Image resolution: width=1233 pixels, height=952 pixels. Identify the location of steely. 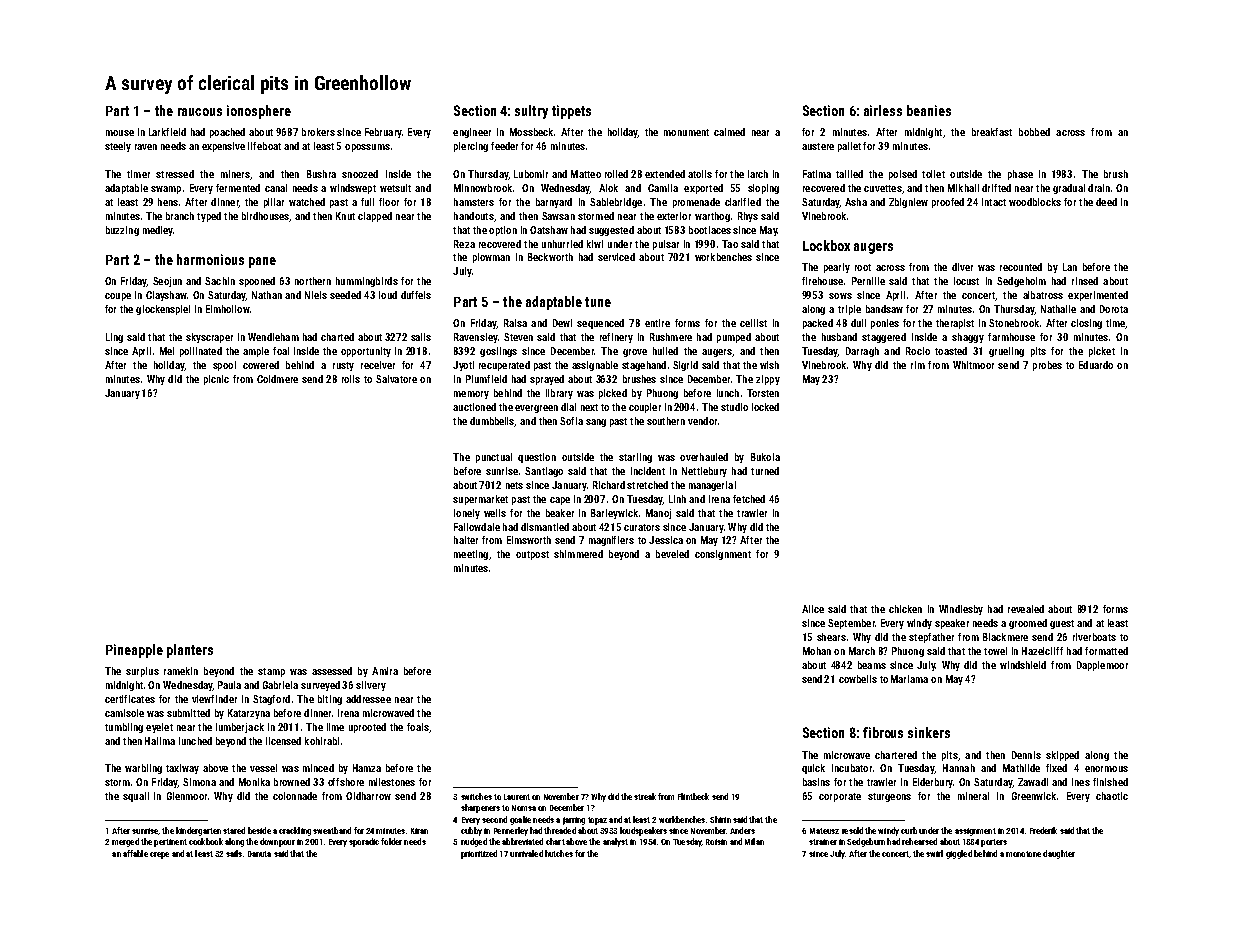
(118, 147).
